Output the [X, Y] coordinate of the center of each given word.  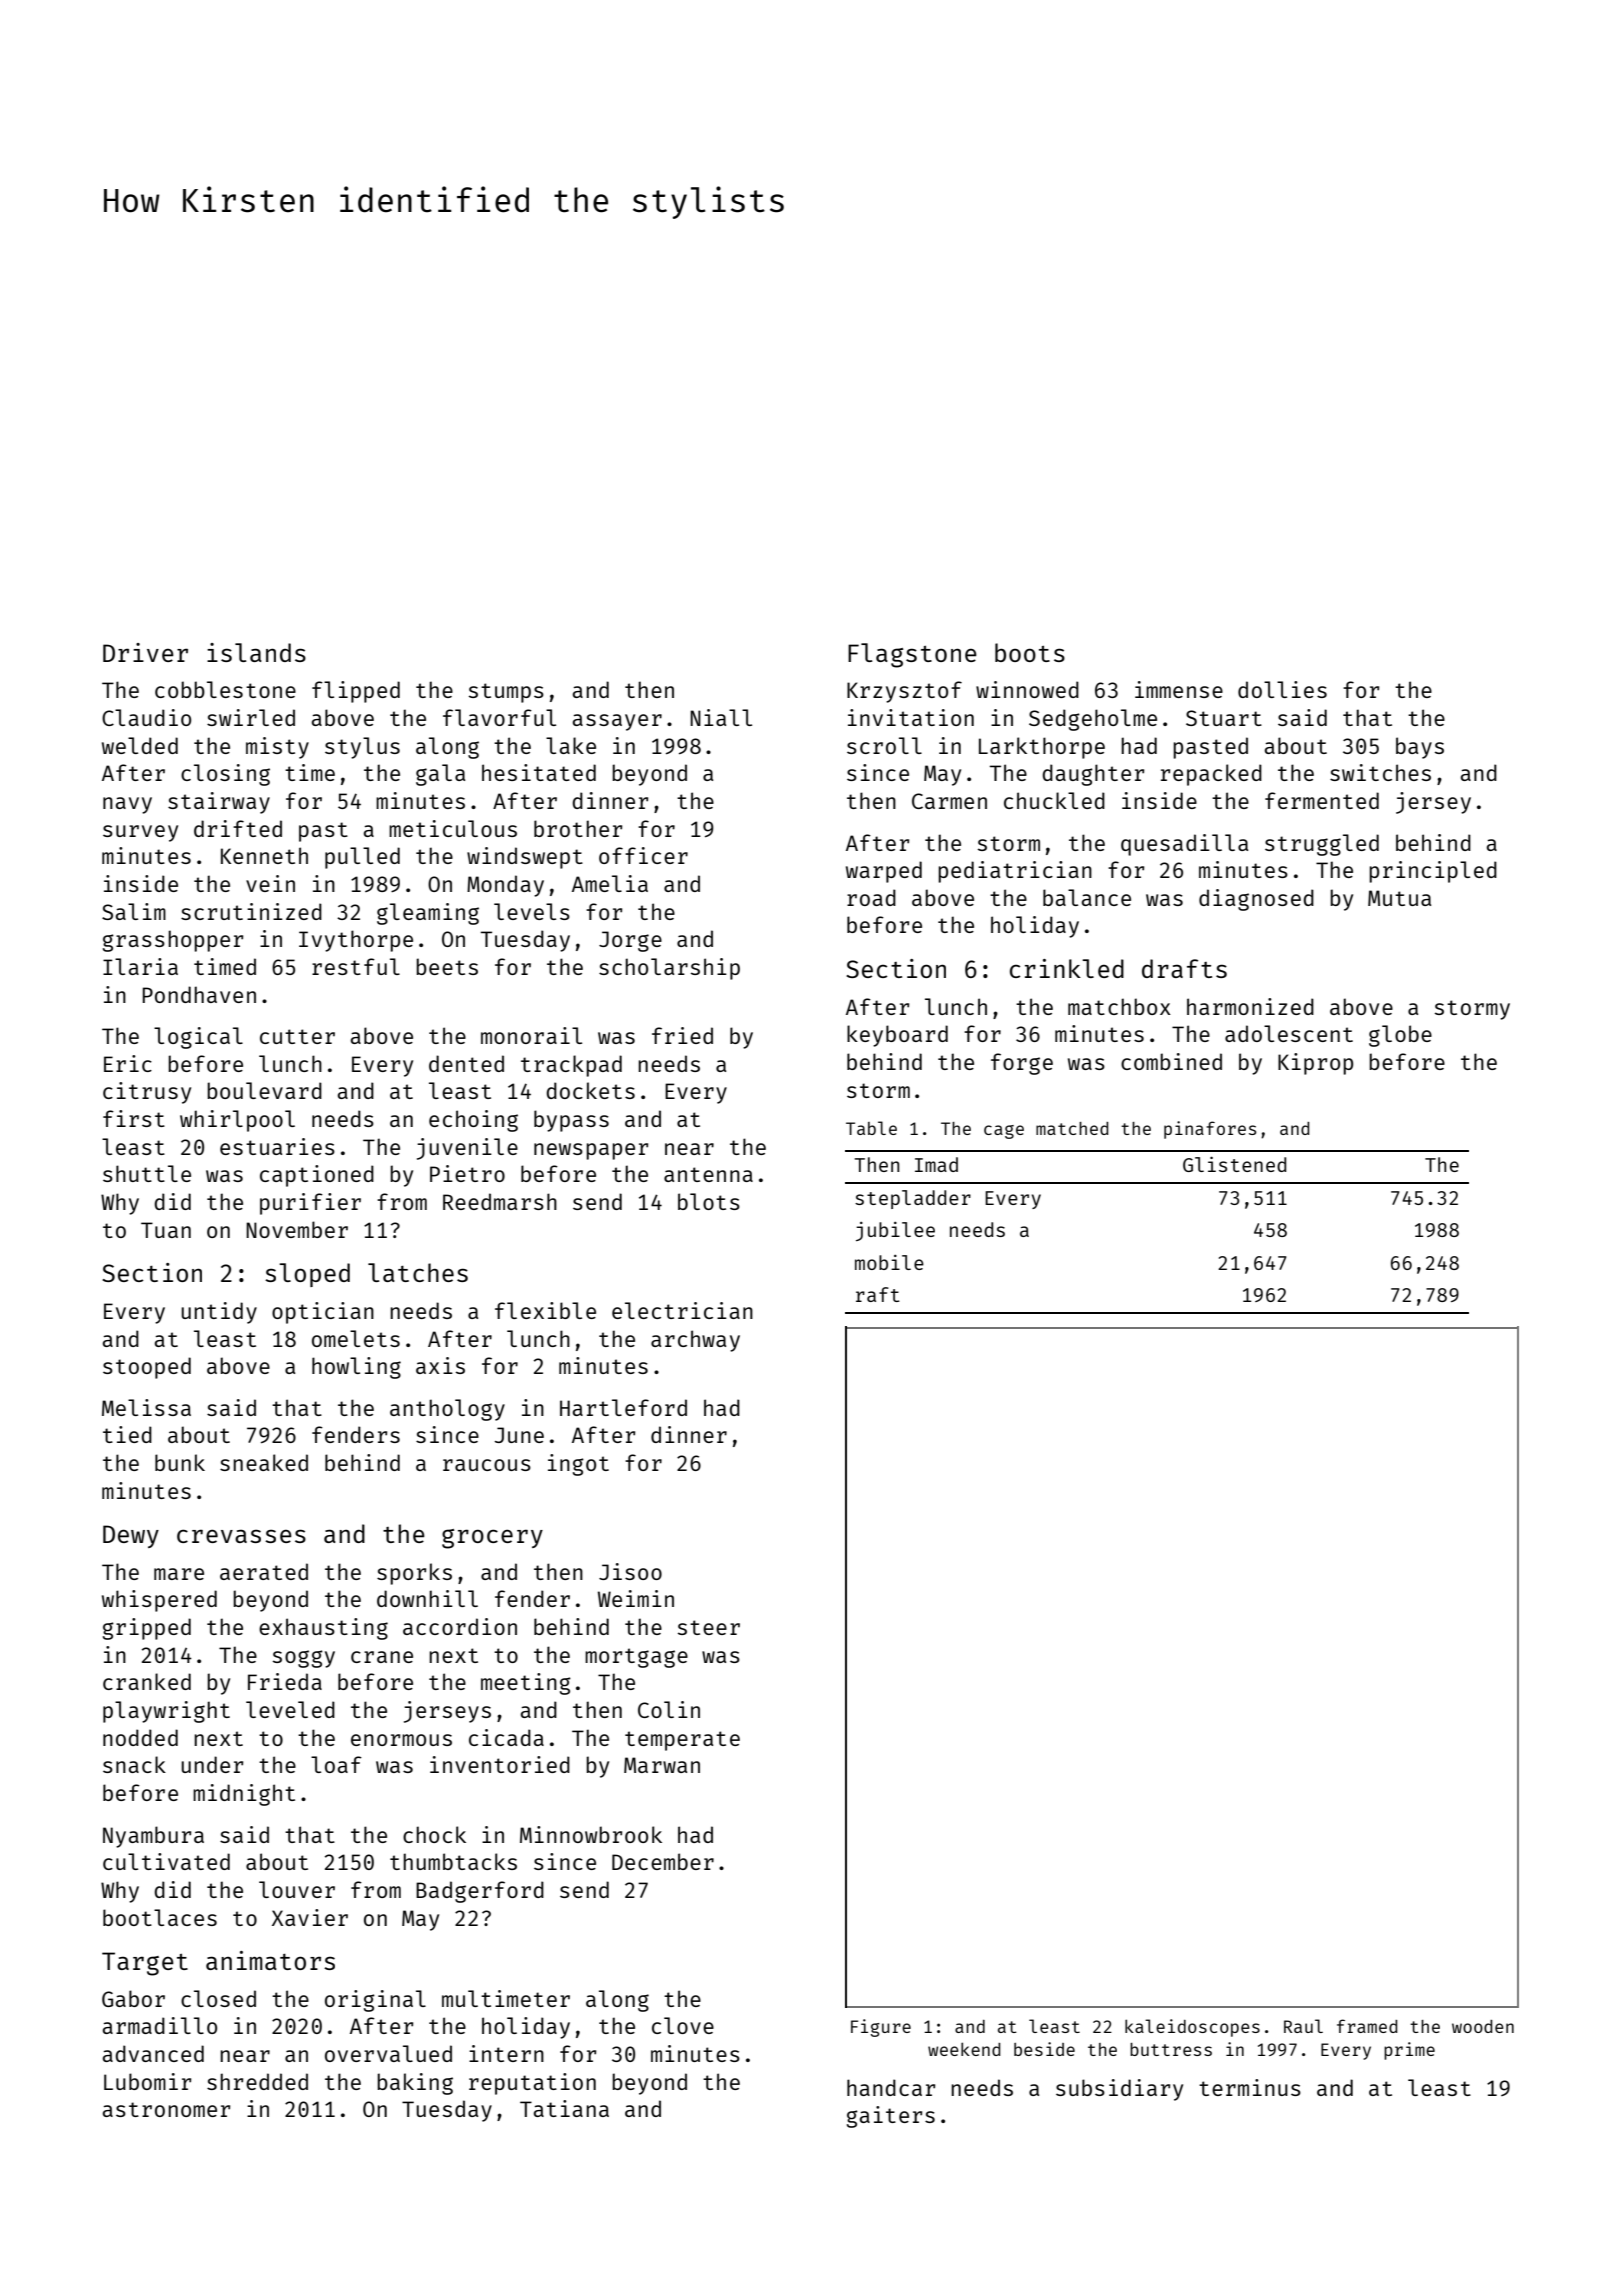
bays [1420, 748]
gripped [147, 1629]
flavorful [499, 717]
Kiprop [1315, 1064]
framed [1367, 2026]
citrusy [147, 1093]
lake [571, 745]
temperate [682, 1741]
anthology [447, 1410]
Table [871, 1128]
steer [709, 1627]
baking [415, 2084]
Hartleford [623, 1407]
